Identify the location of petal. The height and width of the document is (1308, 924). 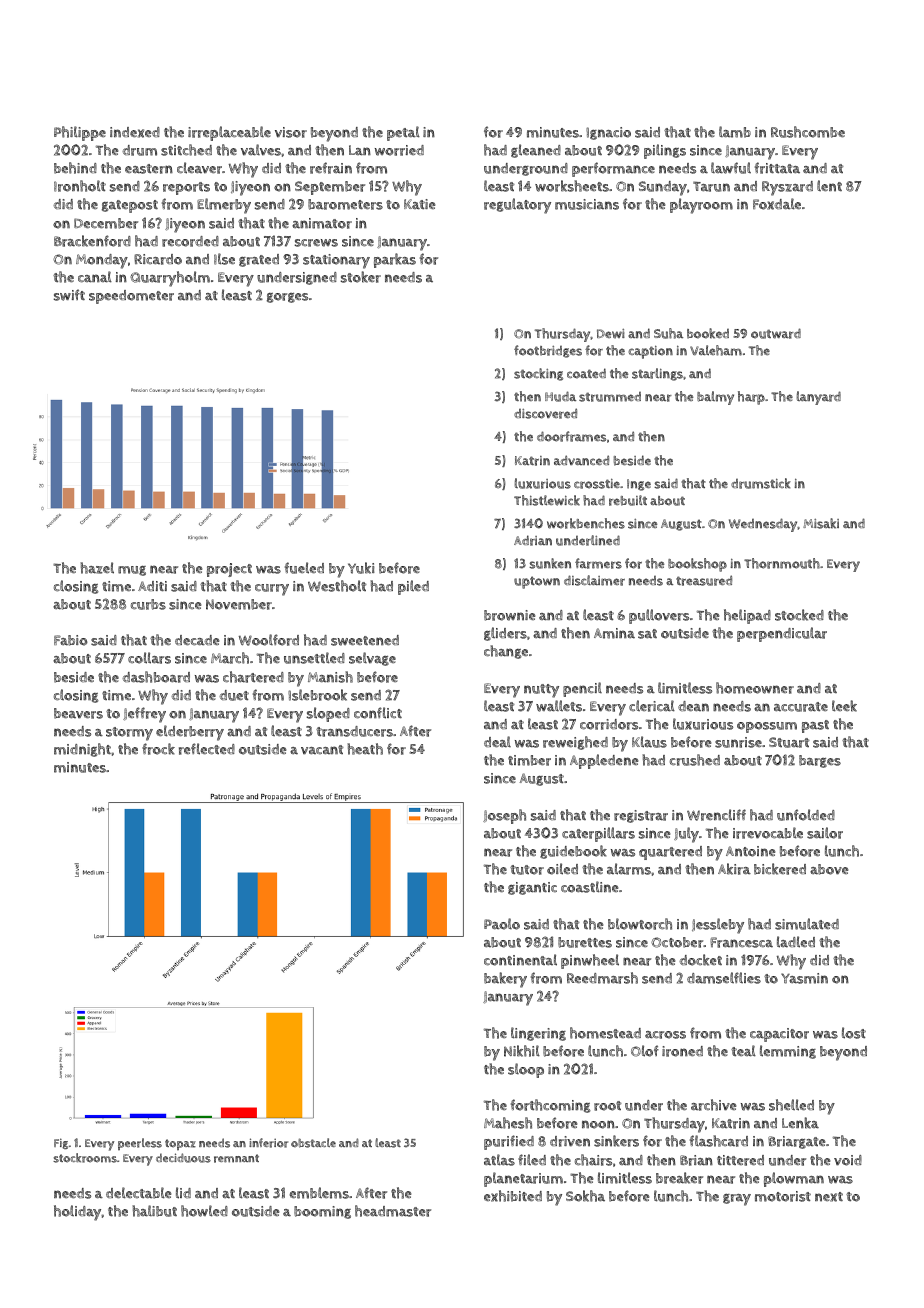
(403, 133).
